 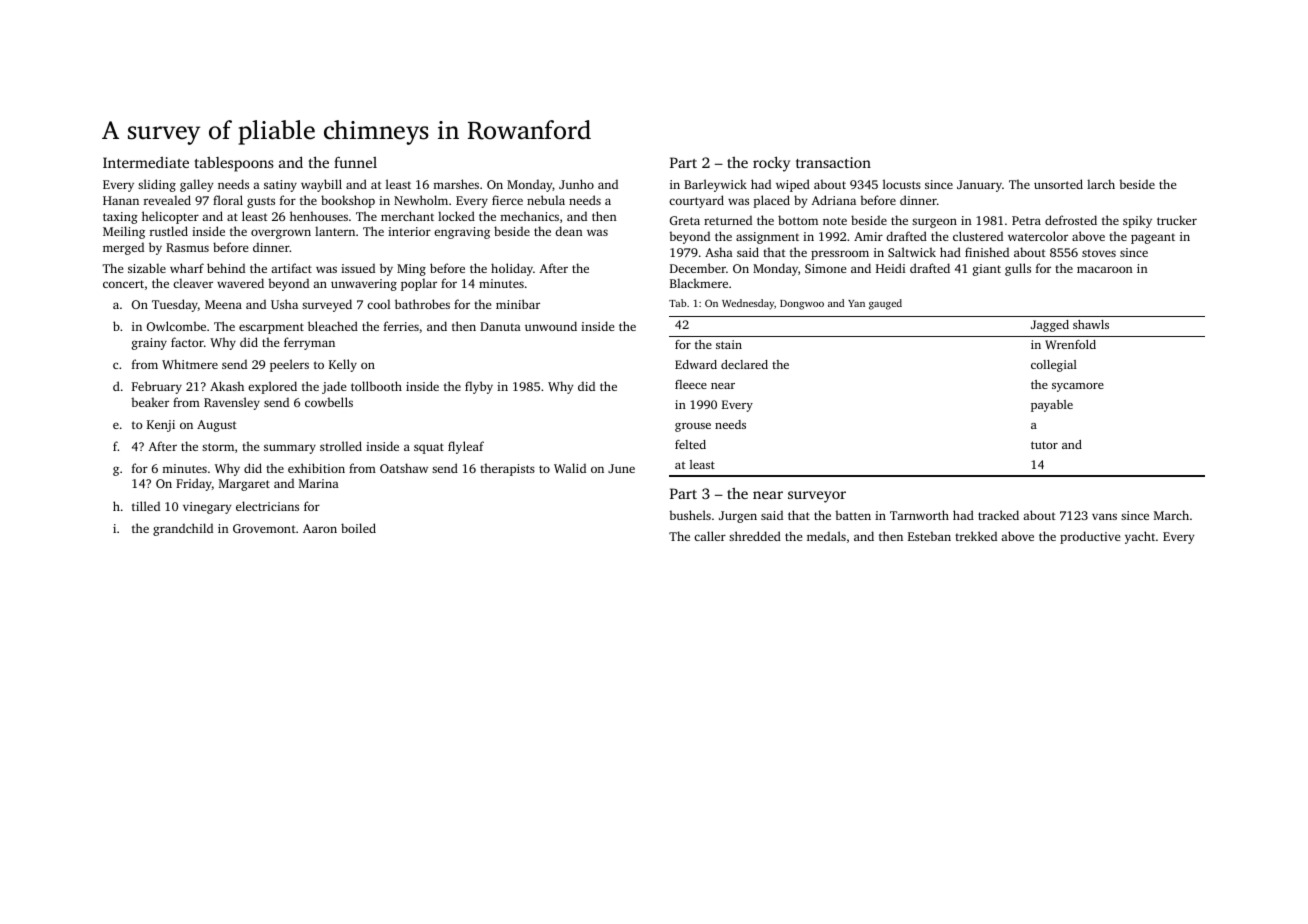 I want to click on grouse, so click(x=693, y=427).
